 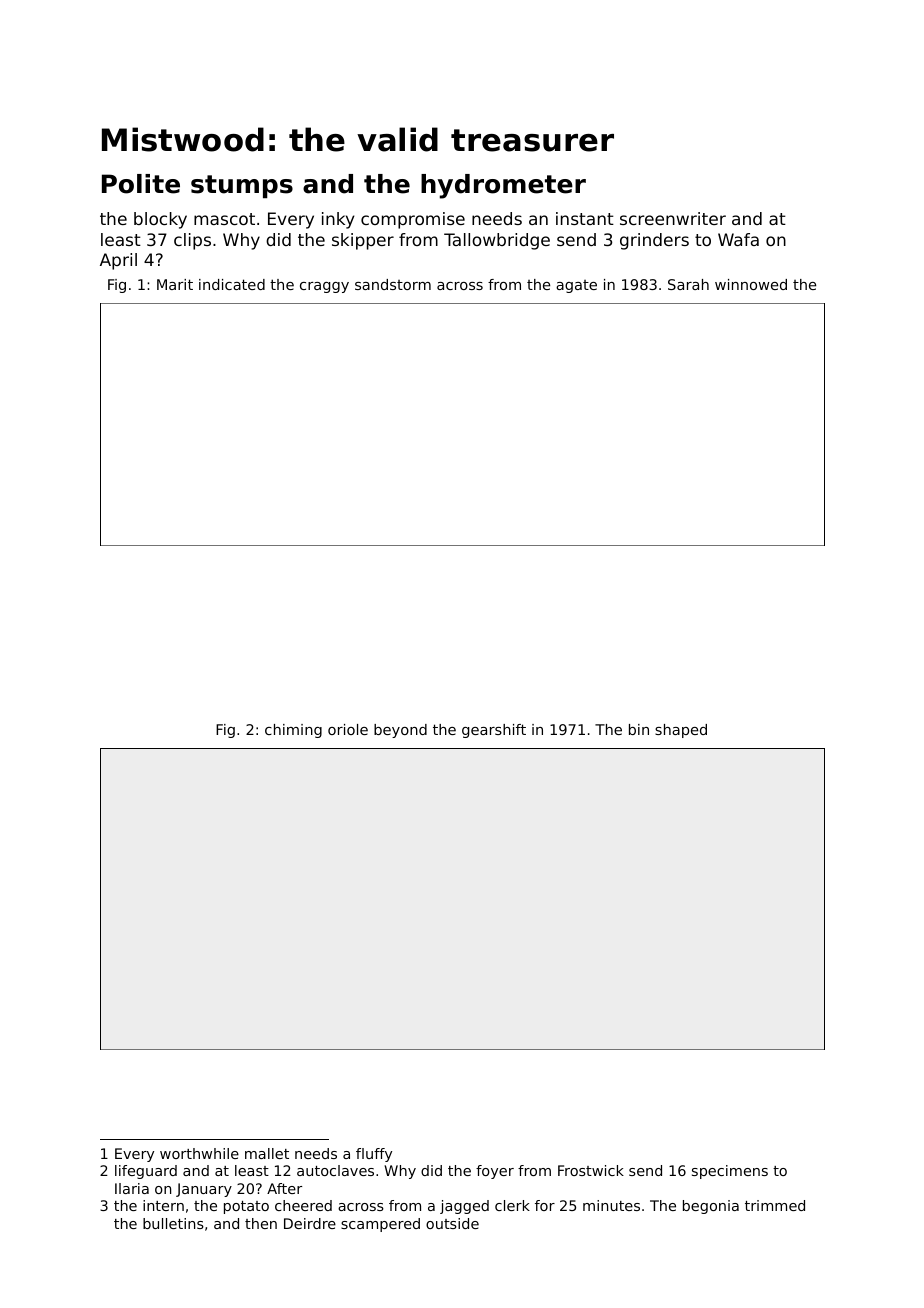 What do you see at coordinates (393, 284) in the screenshot?
I see `sandstorm` at bounding box center [393, 284].
